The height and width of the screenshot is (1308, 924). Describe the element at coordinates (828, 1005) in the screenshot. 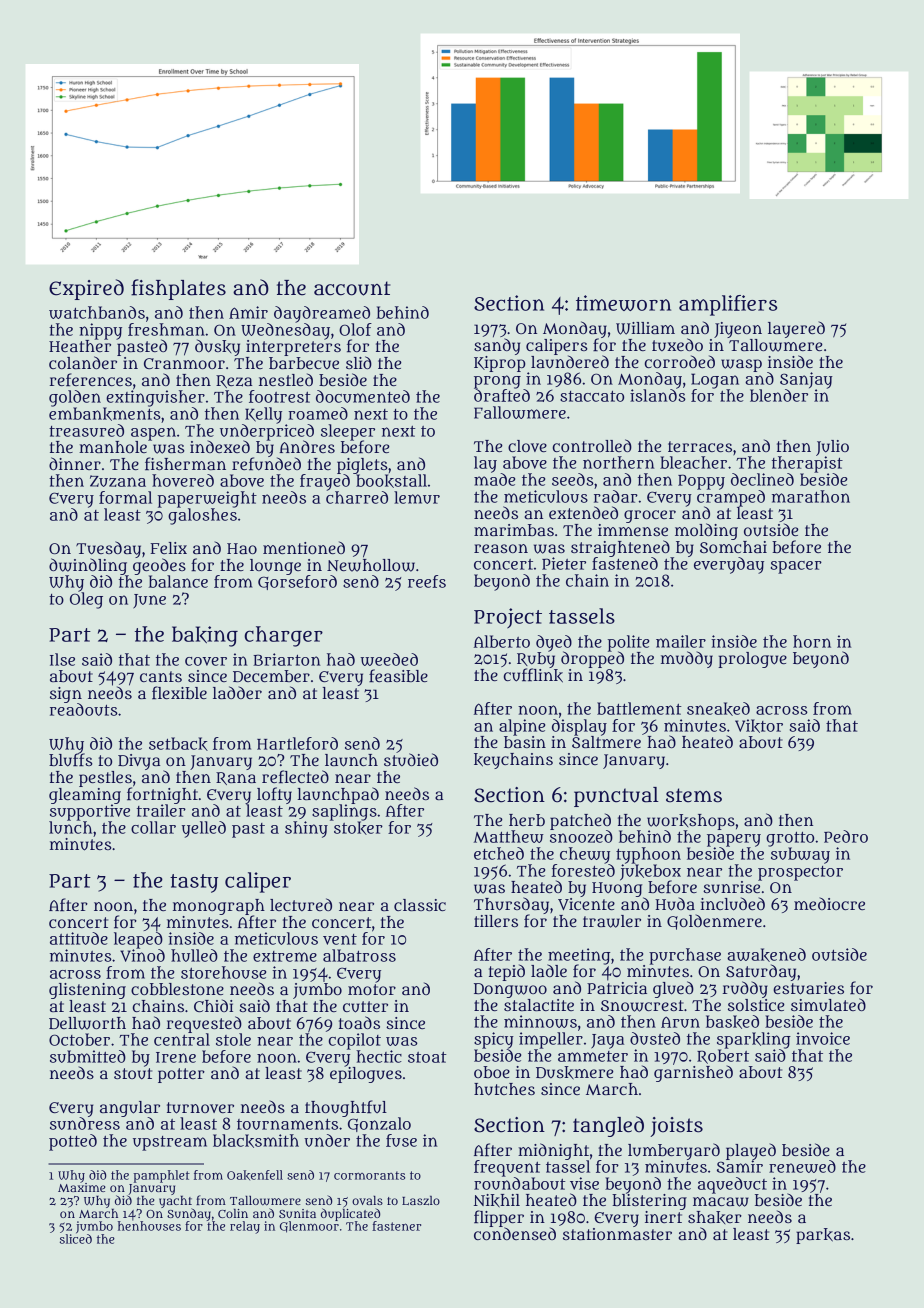

I see `simulated` at that location.
